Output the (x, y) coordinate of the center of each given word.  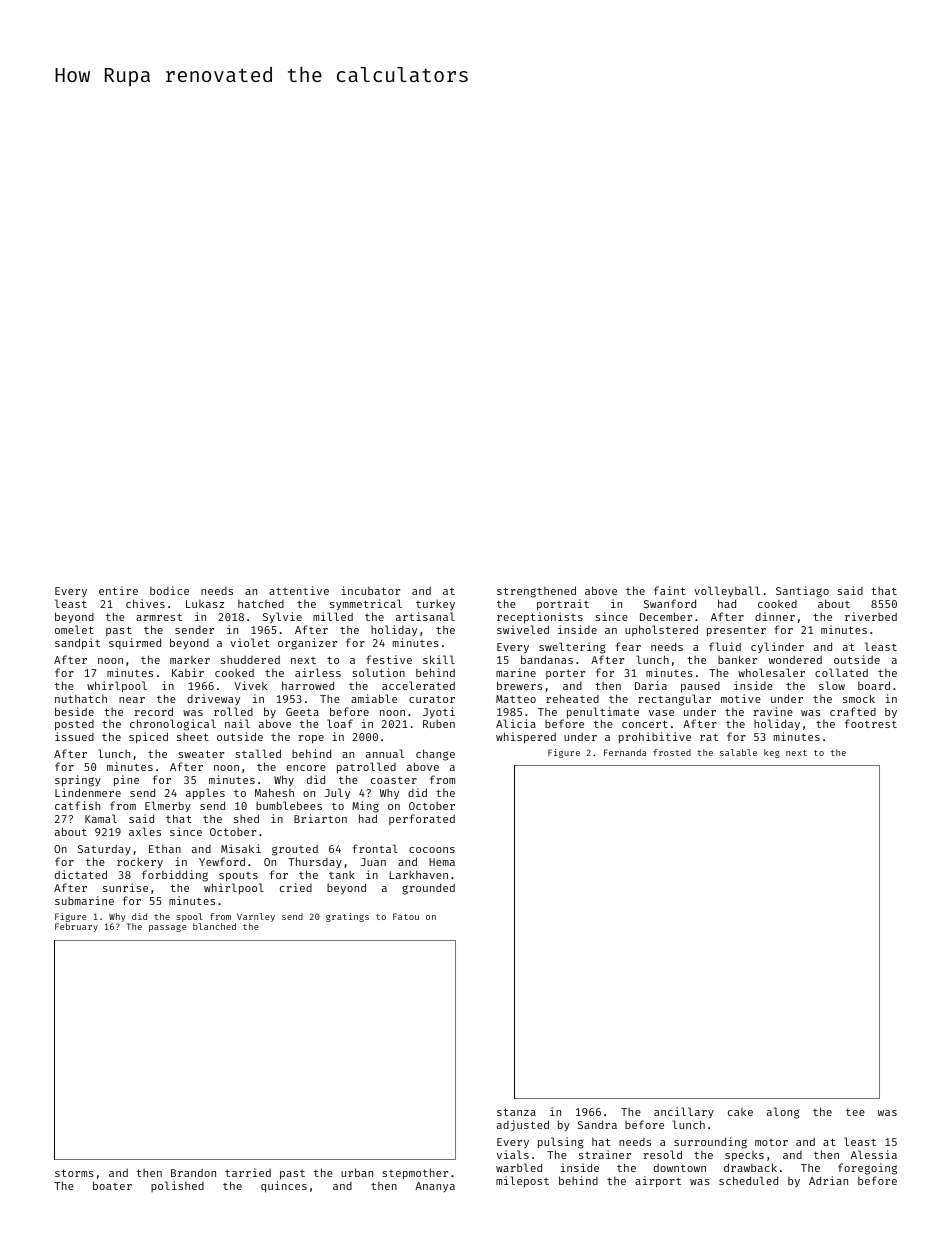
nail (237, 723)
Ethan (165, 849)
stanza (516, 1112)
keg (772, 753)
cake (740, 1112)
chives (145, 603)
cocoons (432, 850)
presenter (736, 632)
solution (378, 672)
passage (168, 928)
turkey (435, 604)
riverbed (871, 616)
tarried (248, 1172)
